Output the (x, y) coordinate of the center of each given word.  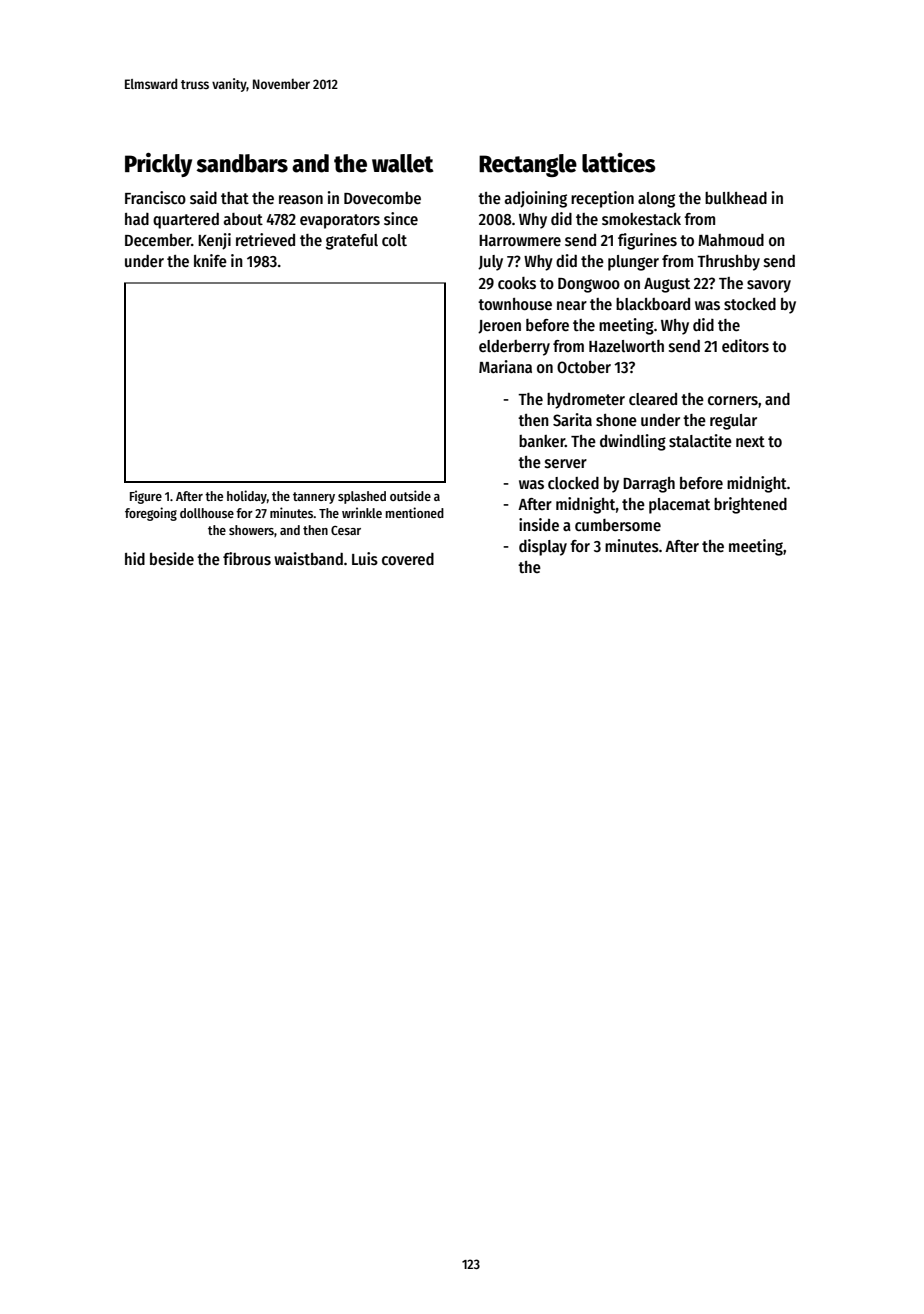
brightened (750, 505)
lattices (619, 163)
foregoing (151, 514)
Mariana (505, 366)
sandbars (242, 163)
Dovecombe (382, 198)
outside (410, 495)
